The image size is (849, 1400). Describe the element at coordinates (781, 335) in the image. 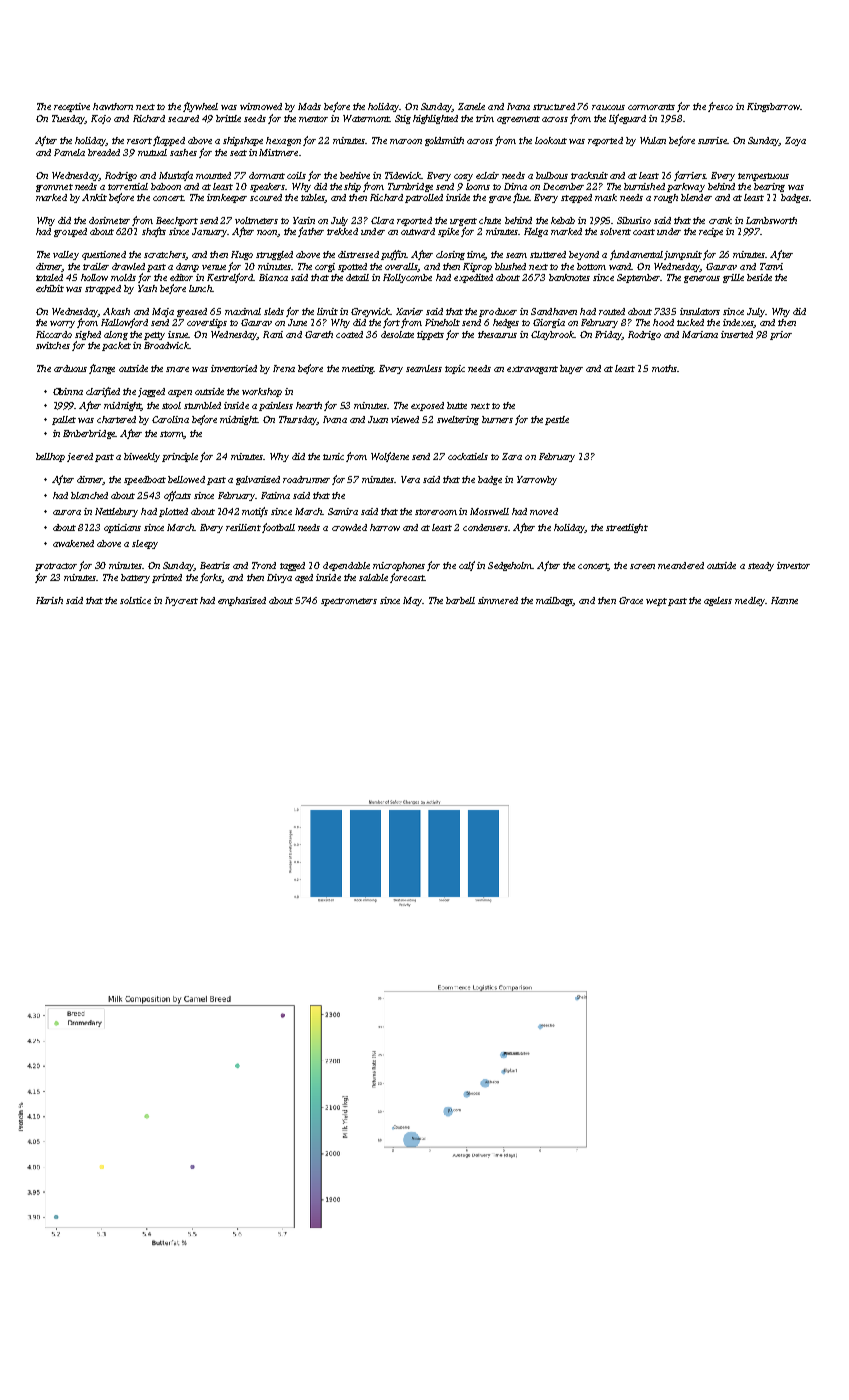

I see `prior` at that location.
